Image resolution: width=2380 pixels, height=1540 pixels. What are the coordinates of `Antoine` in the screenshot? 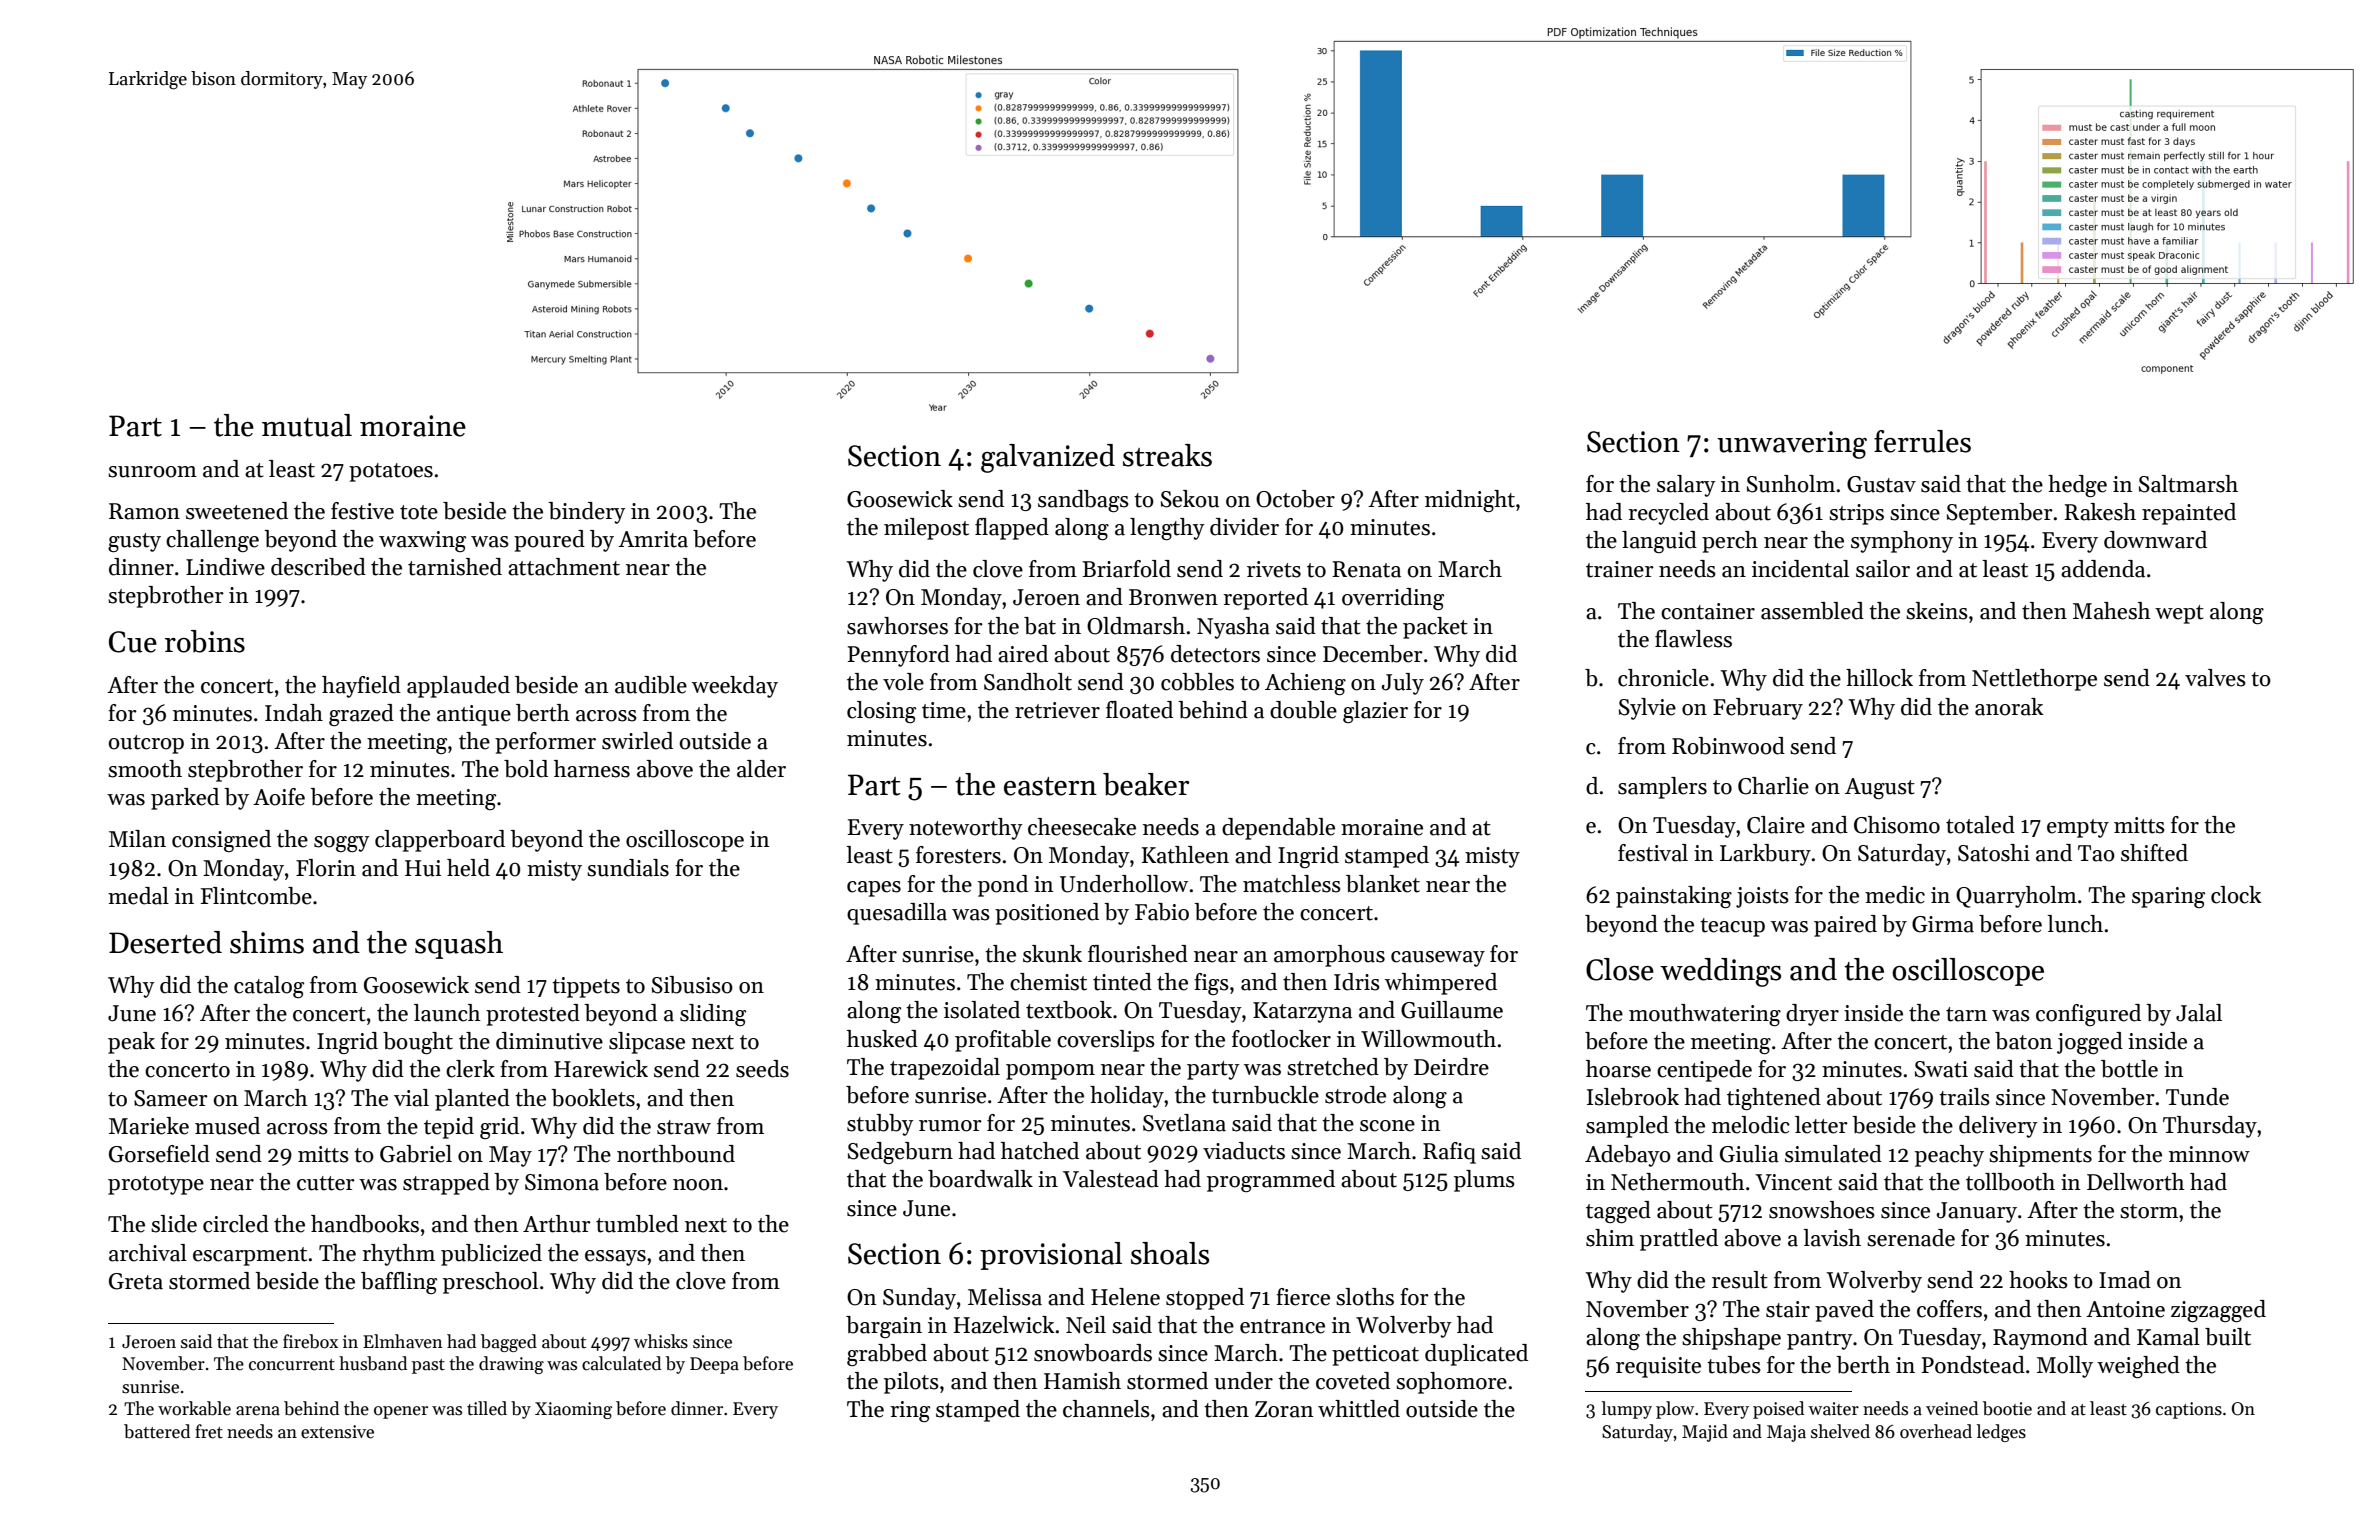 It's located at (2125, 1309).
